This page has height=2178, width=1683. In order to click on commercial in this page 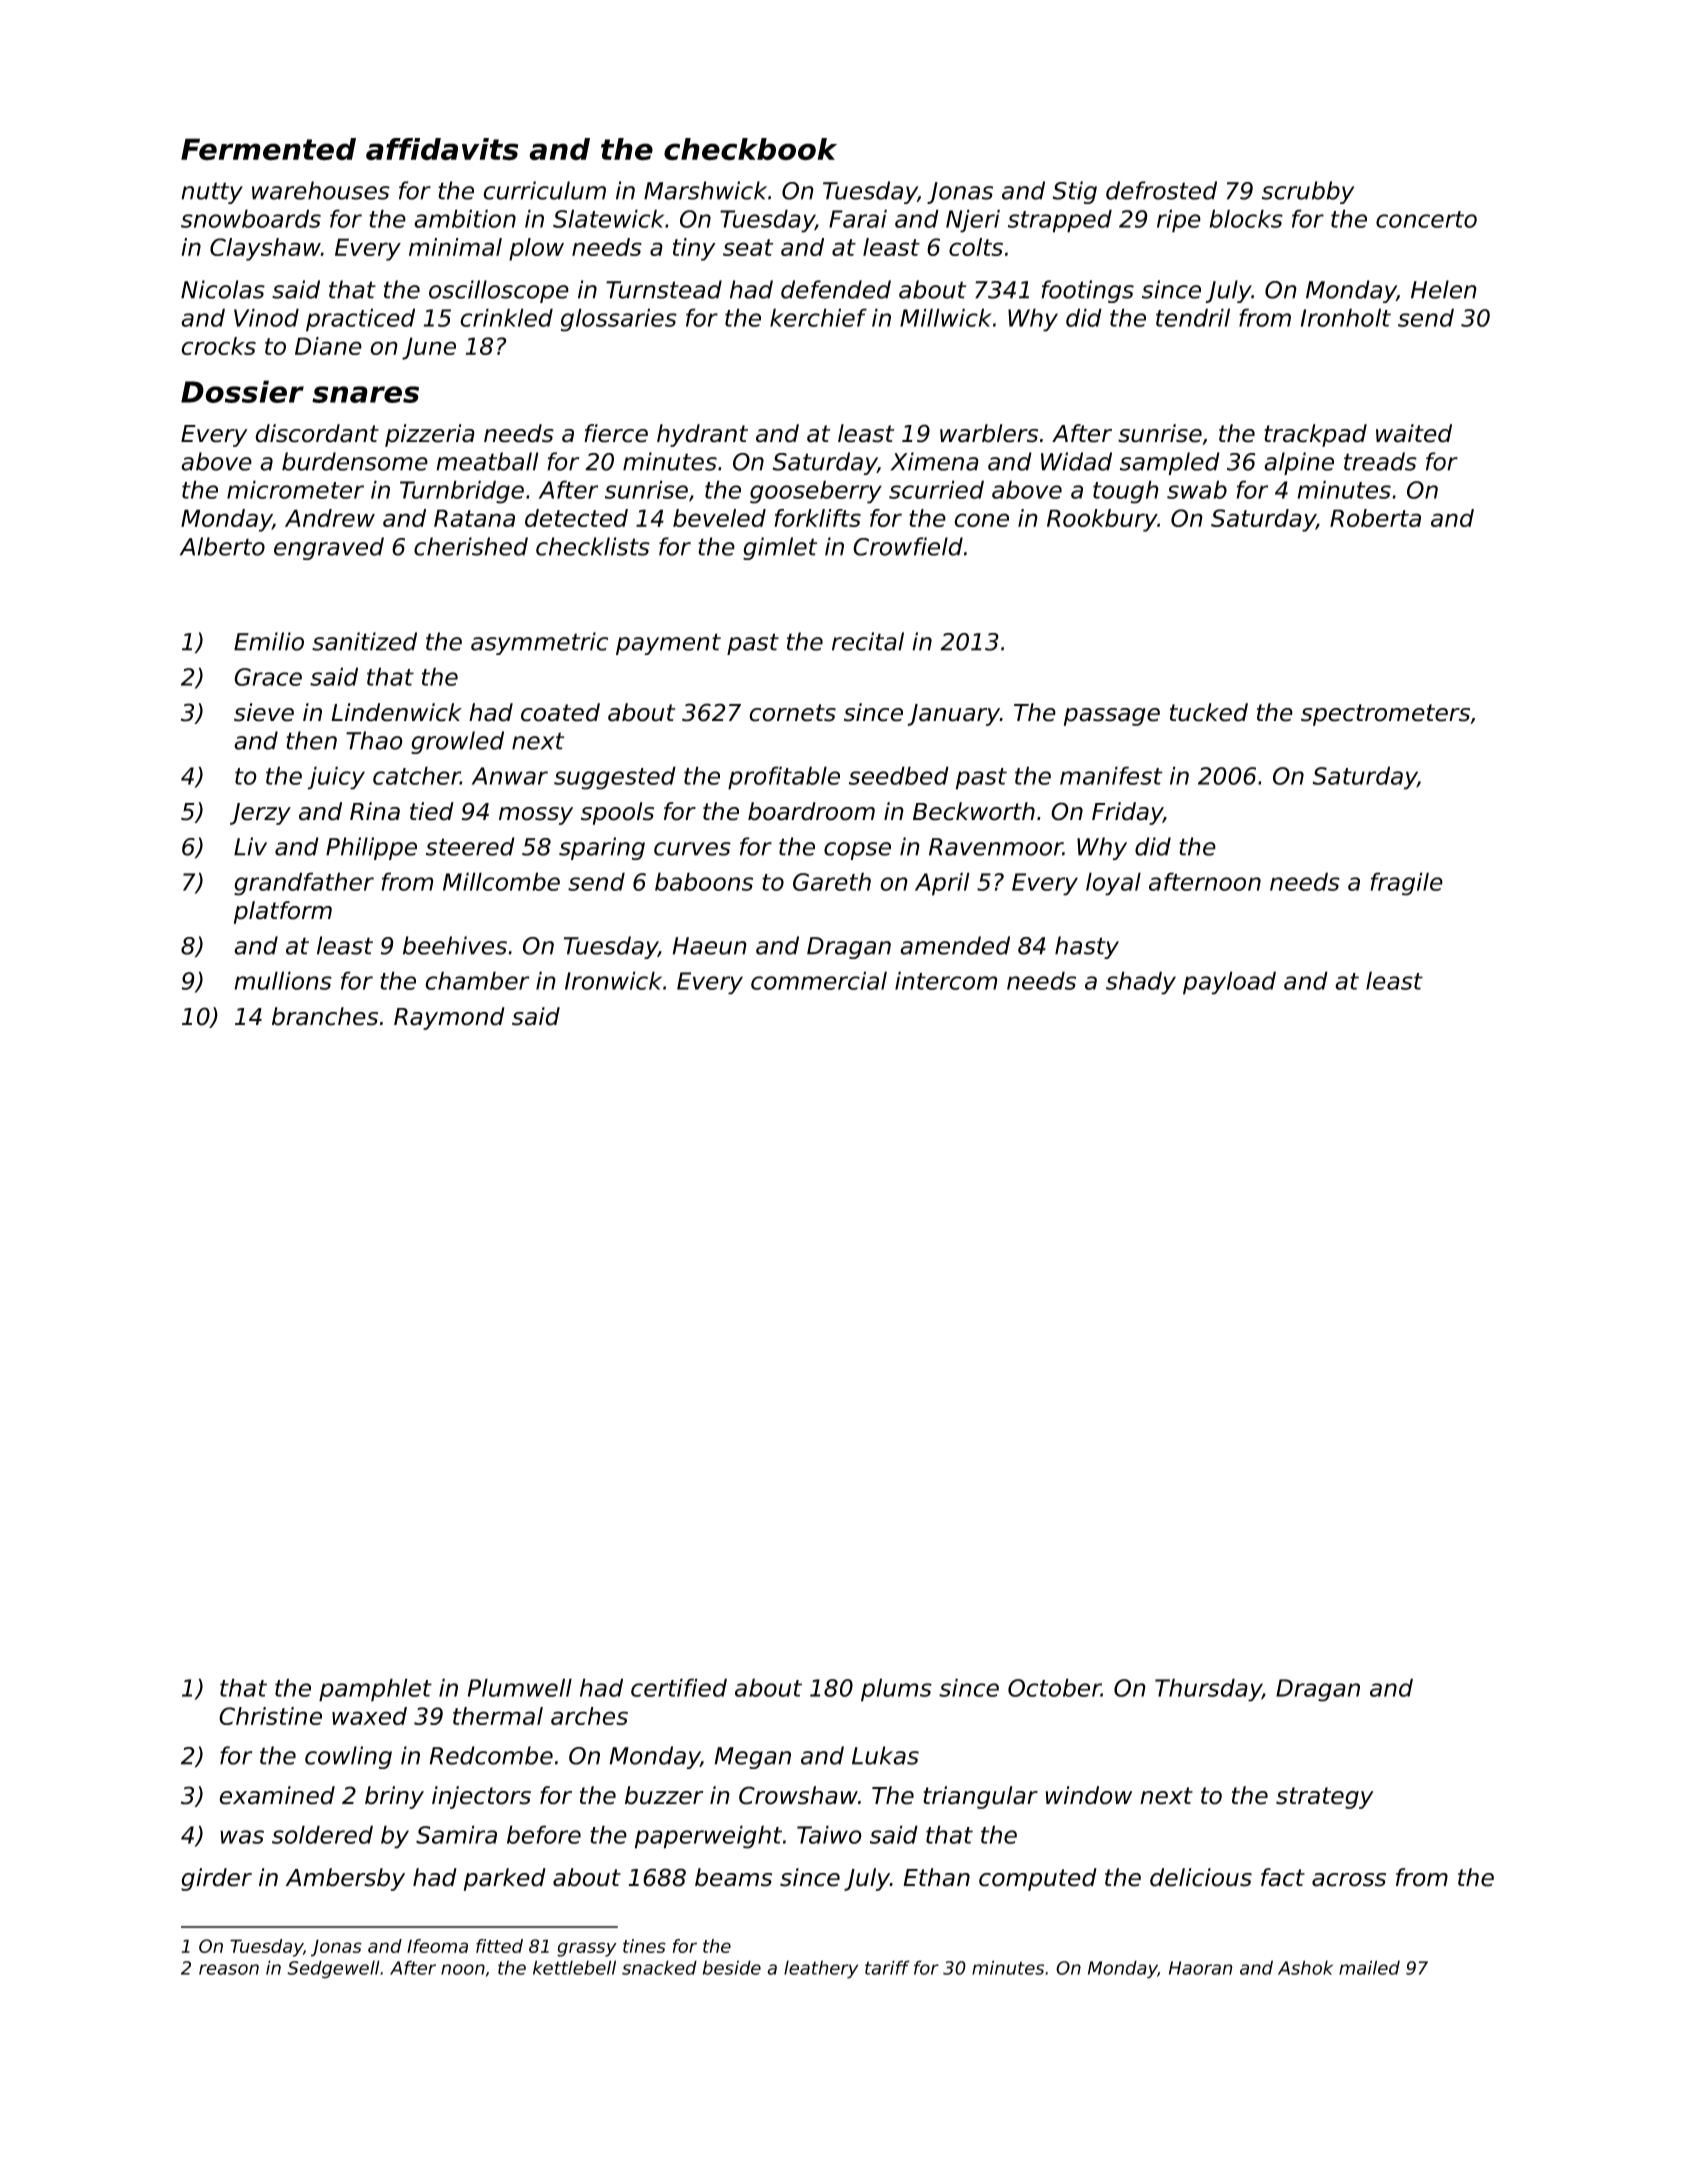, I will do `click(819, 980)`.
